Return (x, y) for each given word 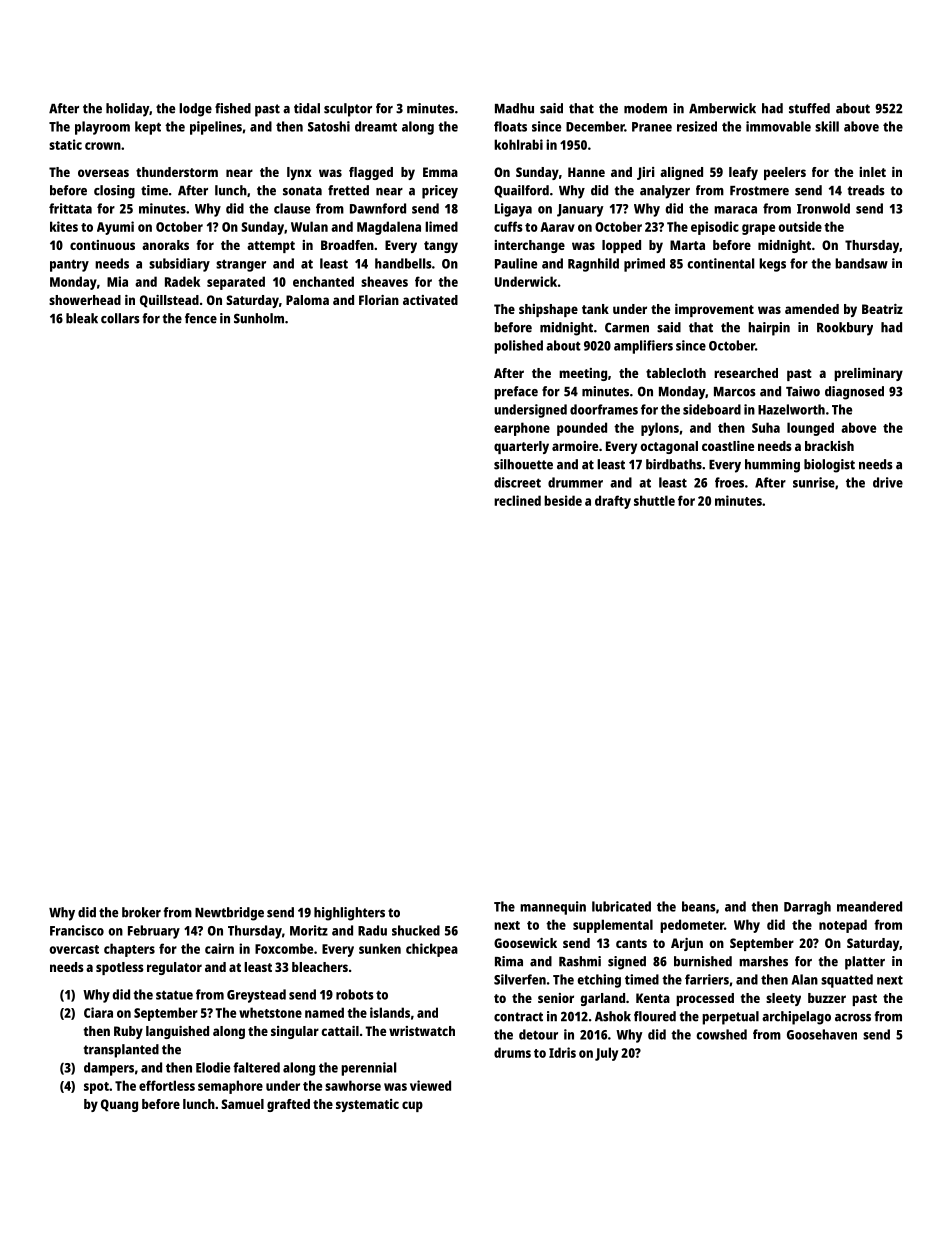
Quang (119, 1105)
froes (729, 482)
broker (141, 912)
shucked (416, 930)
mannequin (553, 908)
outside (800, 226)
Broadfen (347, 245)
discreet (517, 482)
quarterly (521, 447)
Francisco (77, 930)
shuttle (654, 500)
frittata (70, 208)
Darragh (807, 908)
